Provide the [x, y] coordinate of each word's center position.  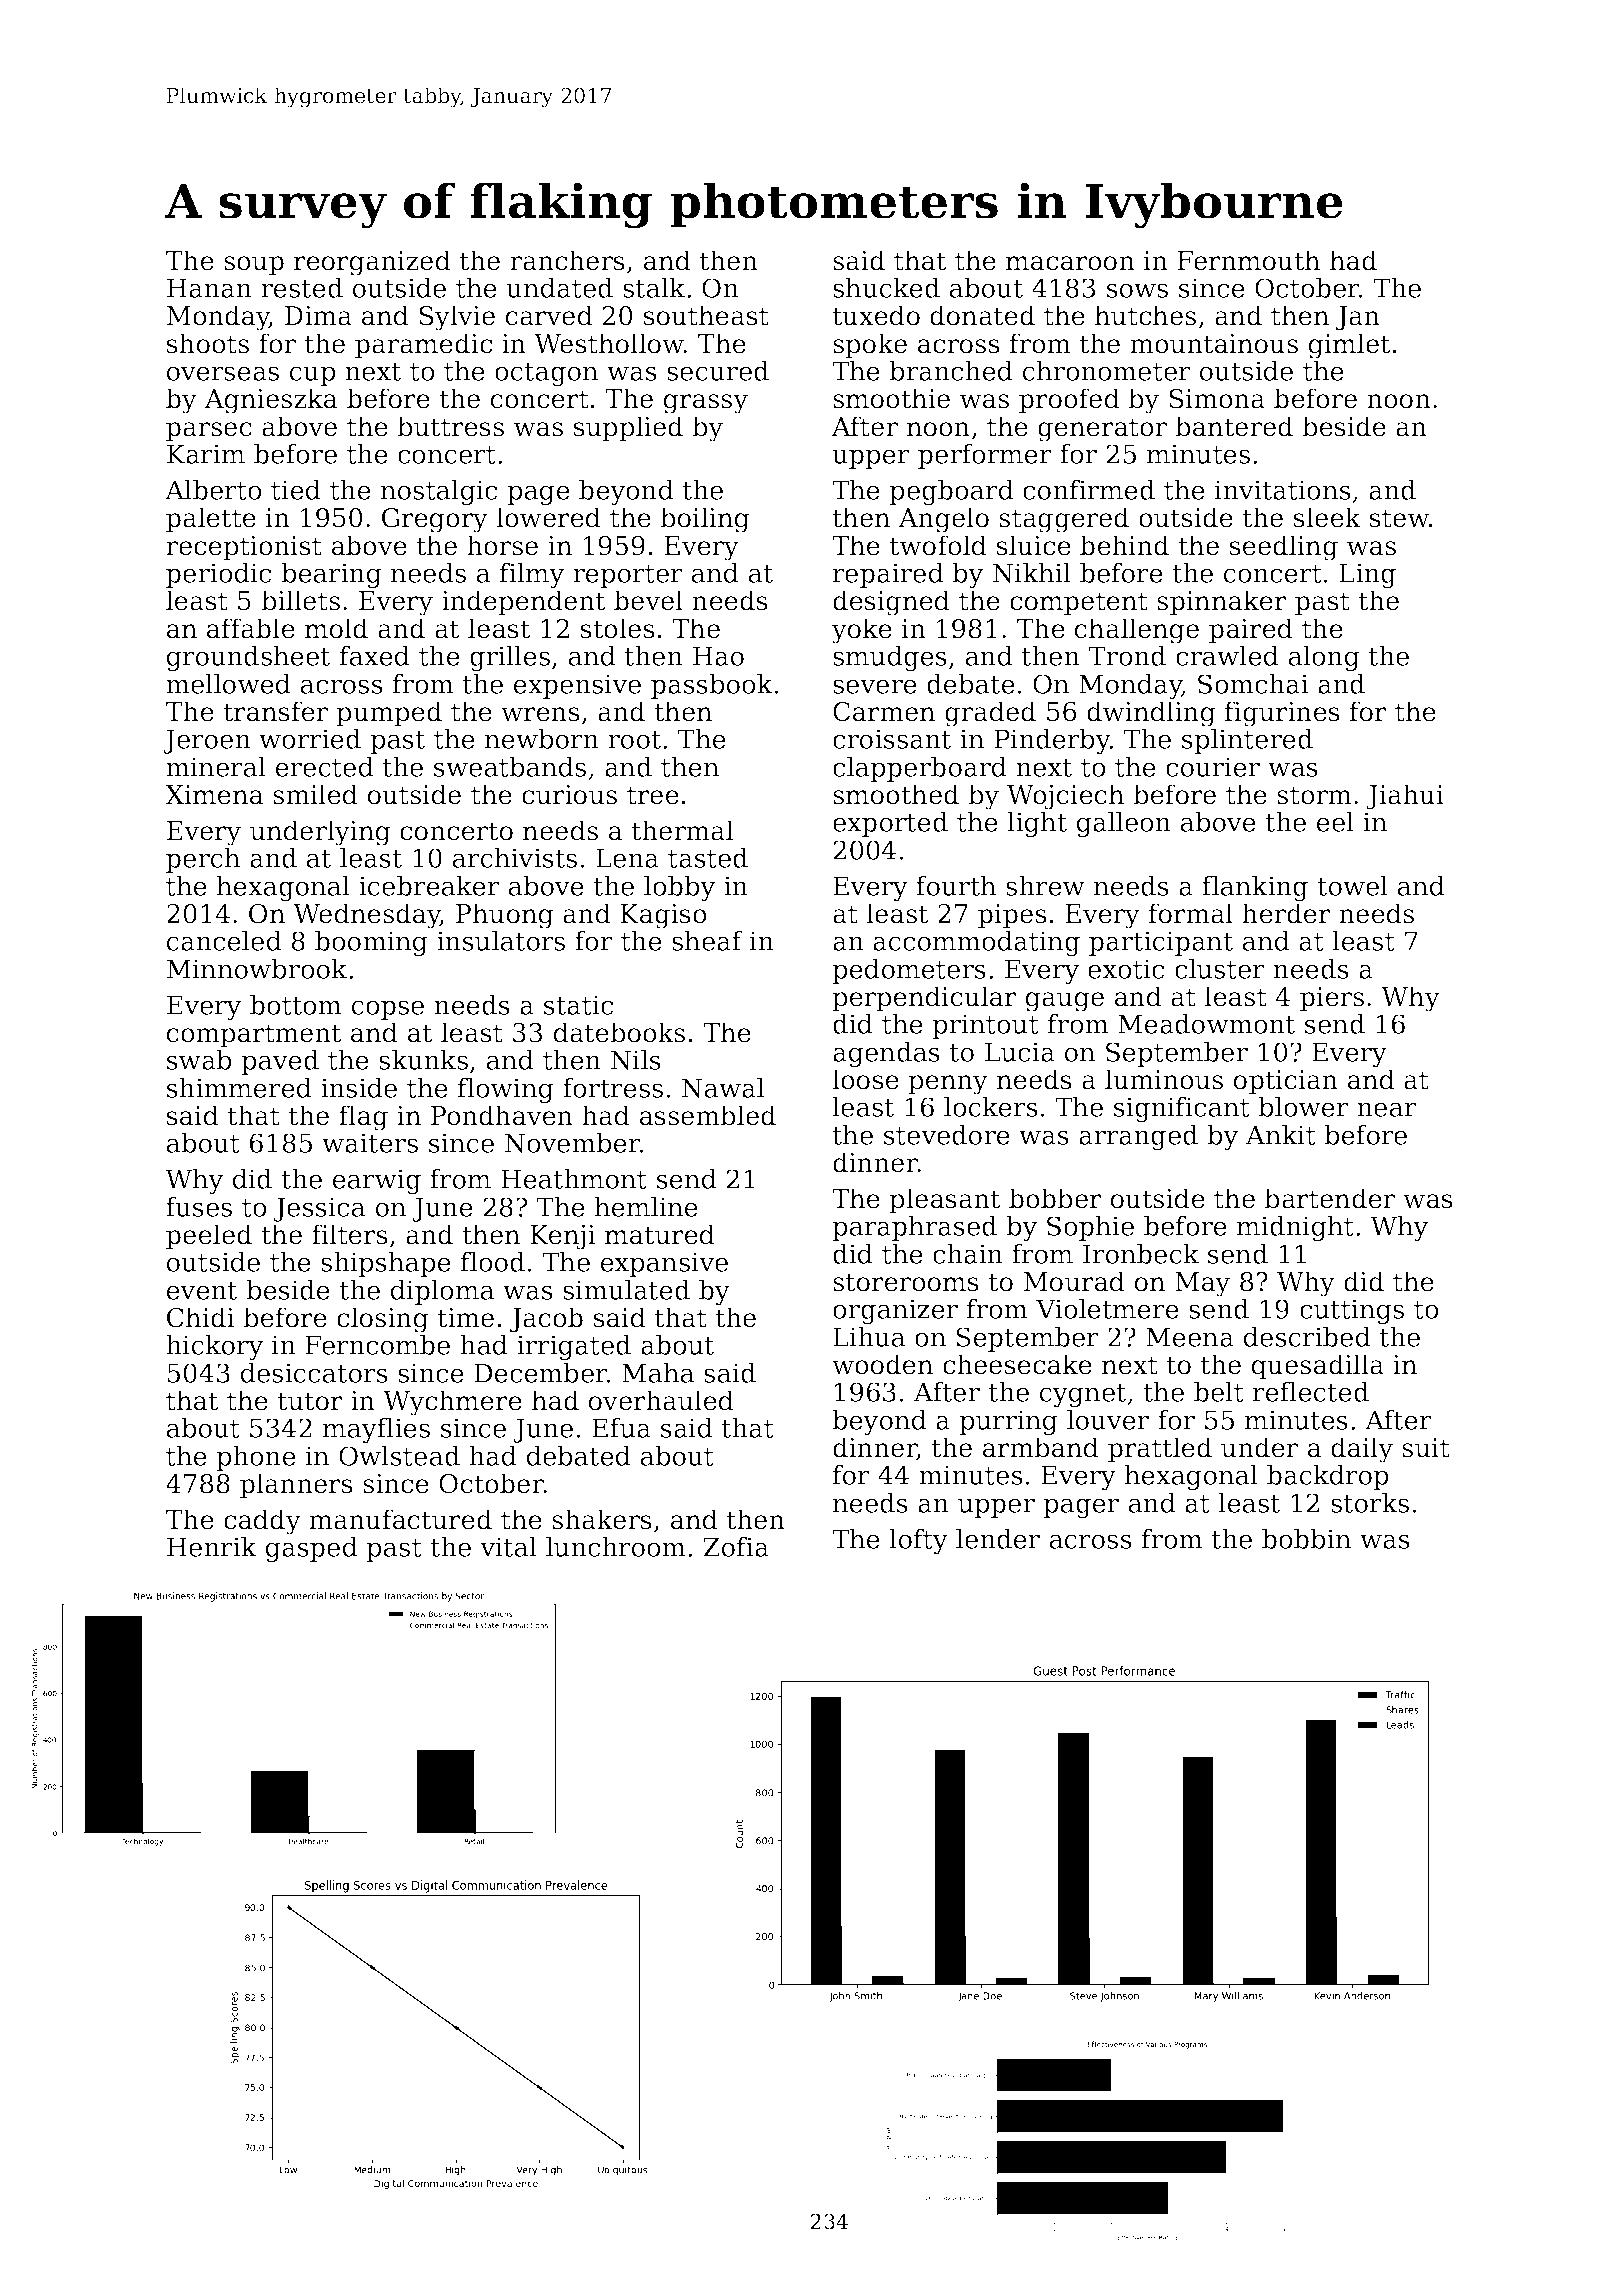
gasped [312, 1549]
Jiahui [1405, 797]
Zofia [736, 1547]
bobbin [1306, 1539]
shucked [886, 288]
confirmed [1089, 490]
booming [371, 943]
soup [254, 266]
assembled [708, 1115]
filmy [532, 575]
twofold [938, 545]
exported [890, 824]
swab [199, 1060]
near [1387, 1109]
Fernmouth [1248, 260]
